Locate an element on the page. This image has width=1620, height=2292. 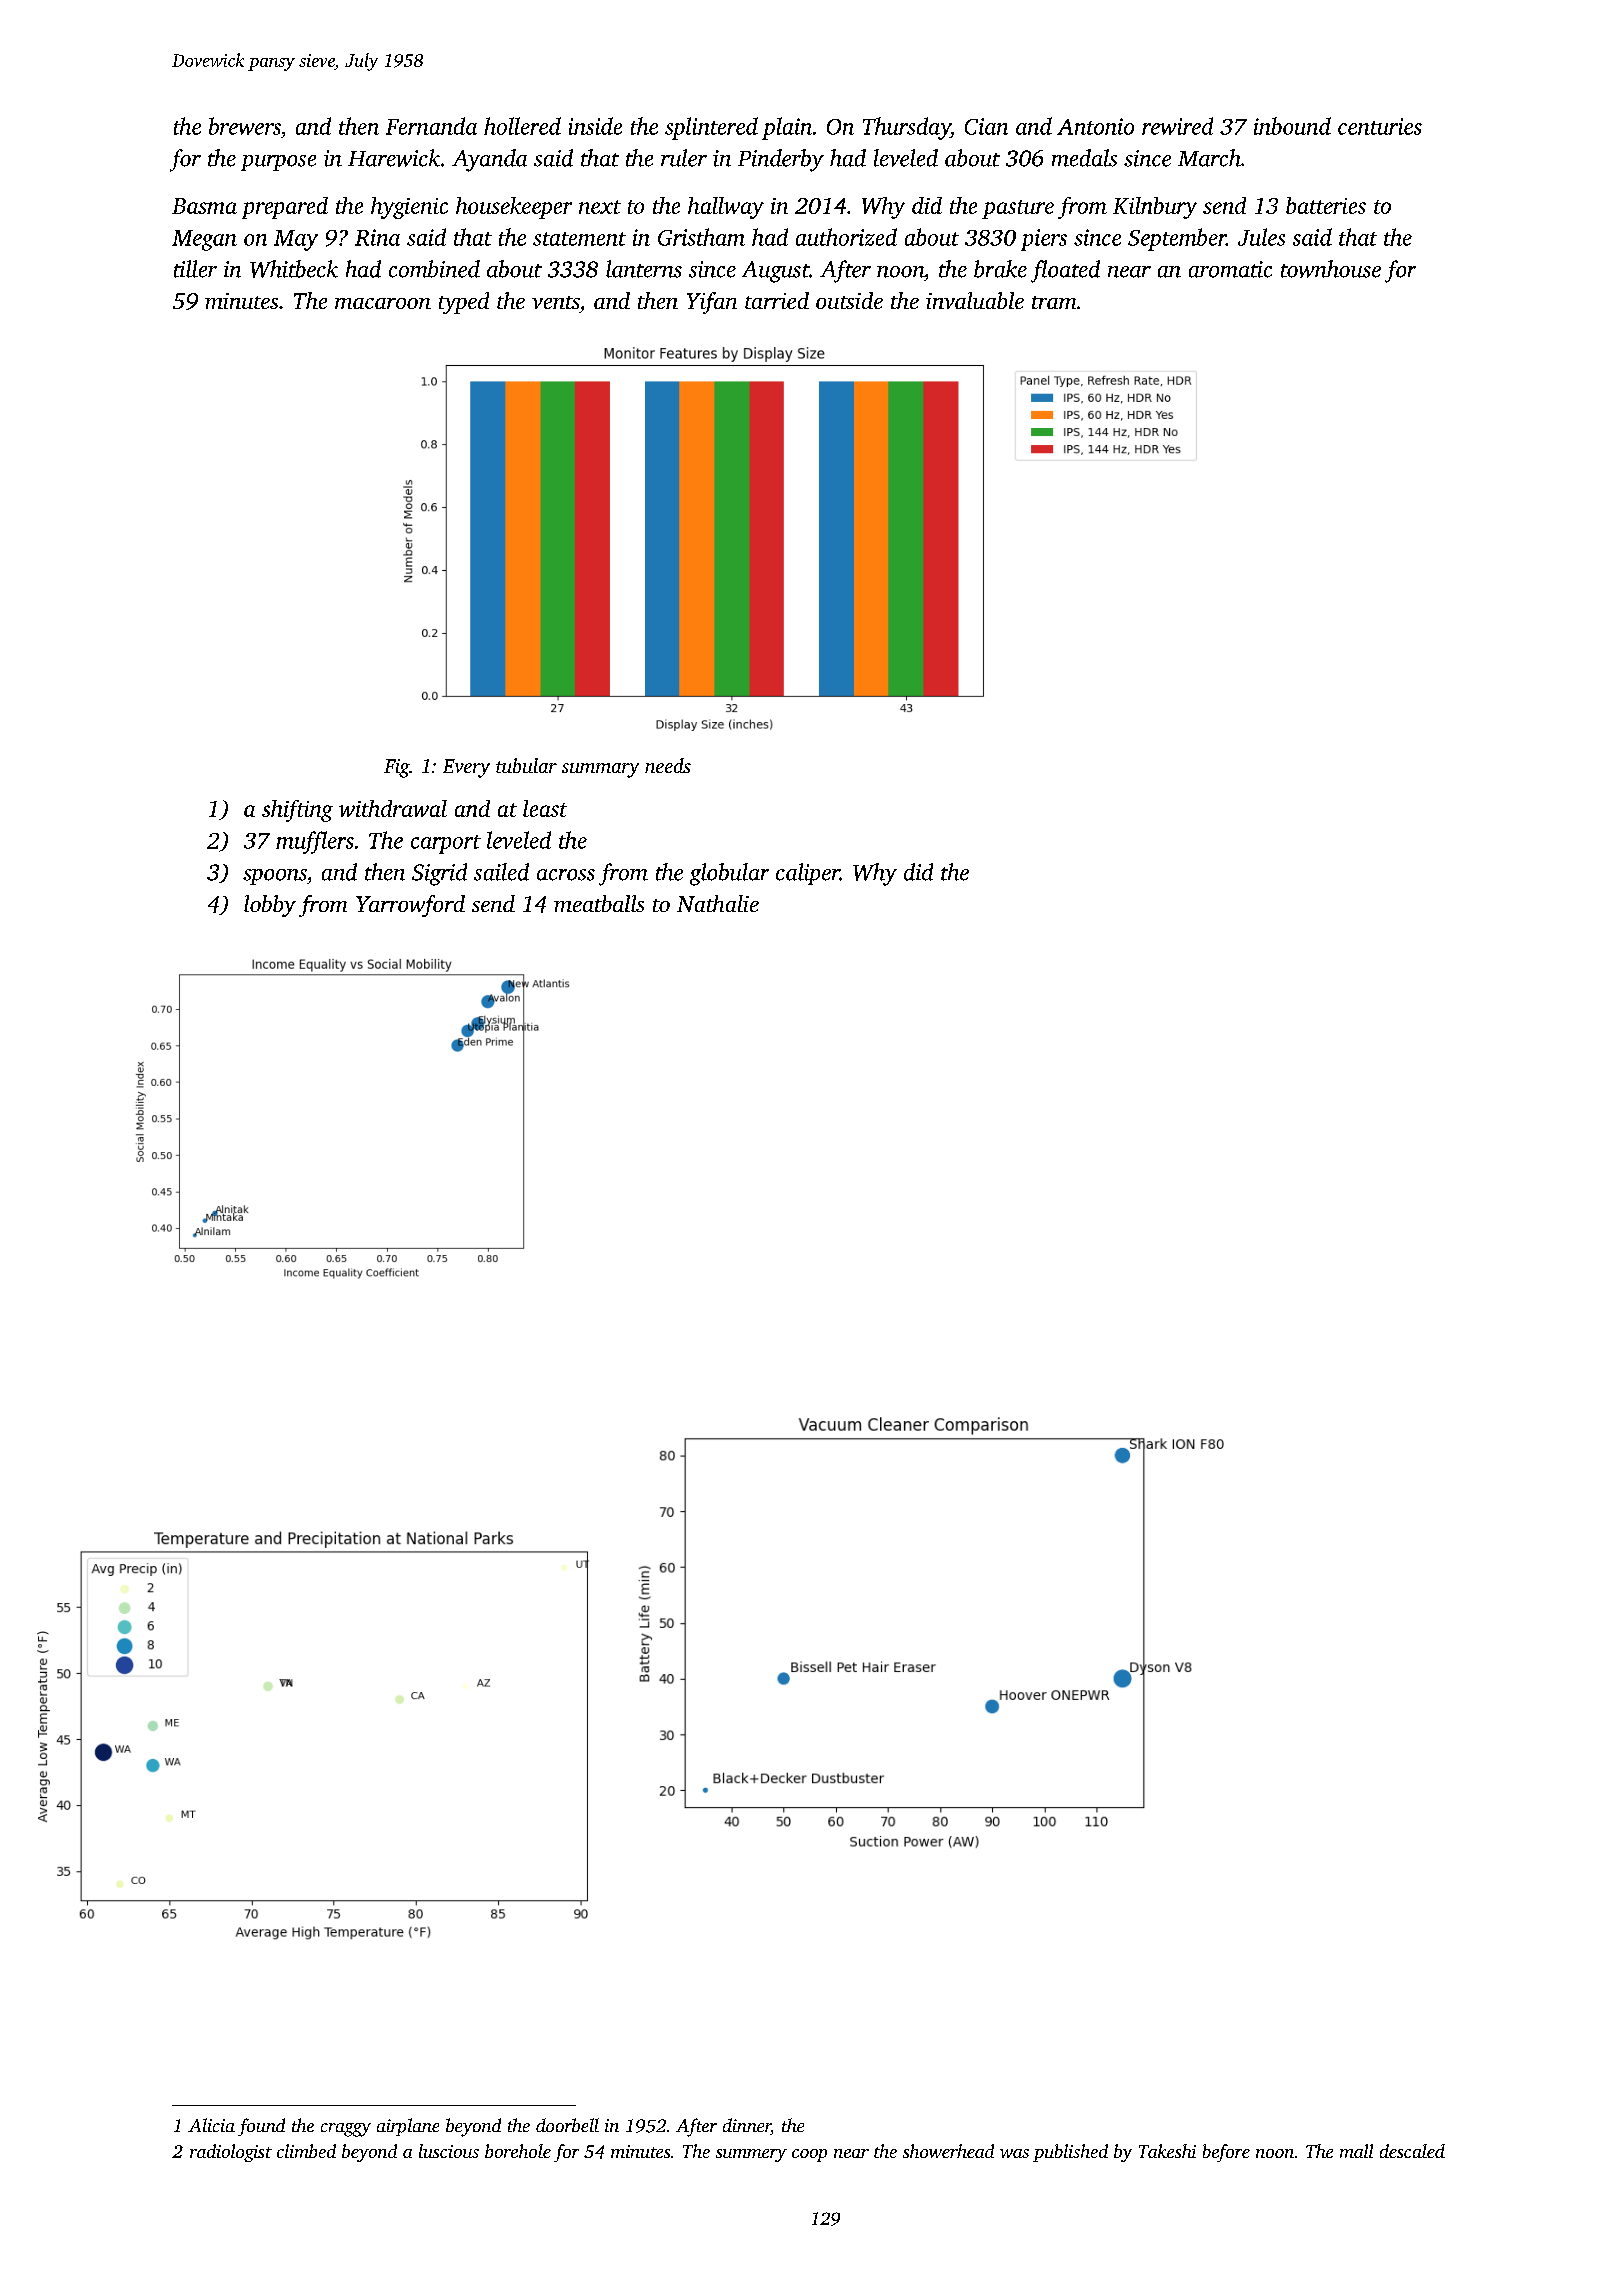
descaled is located at coordinates (1412, 2151).
